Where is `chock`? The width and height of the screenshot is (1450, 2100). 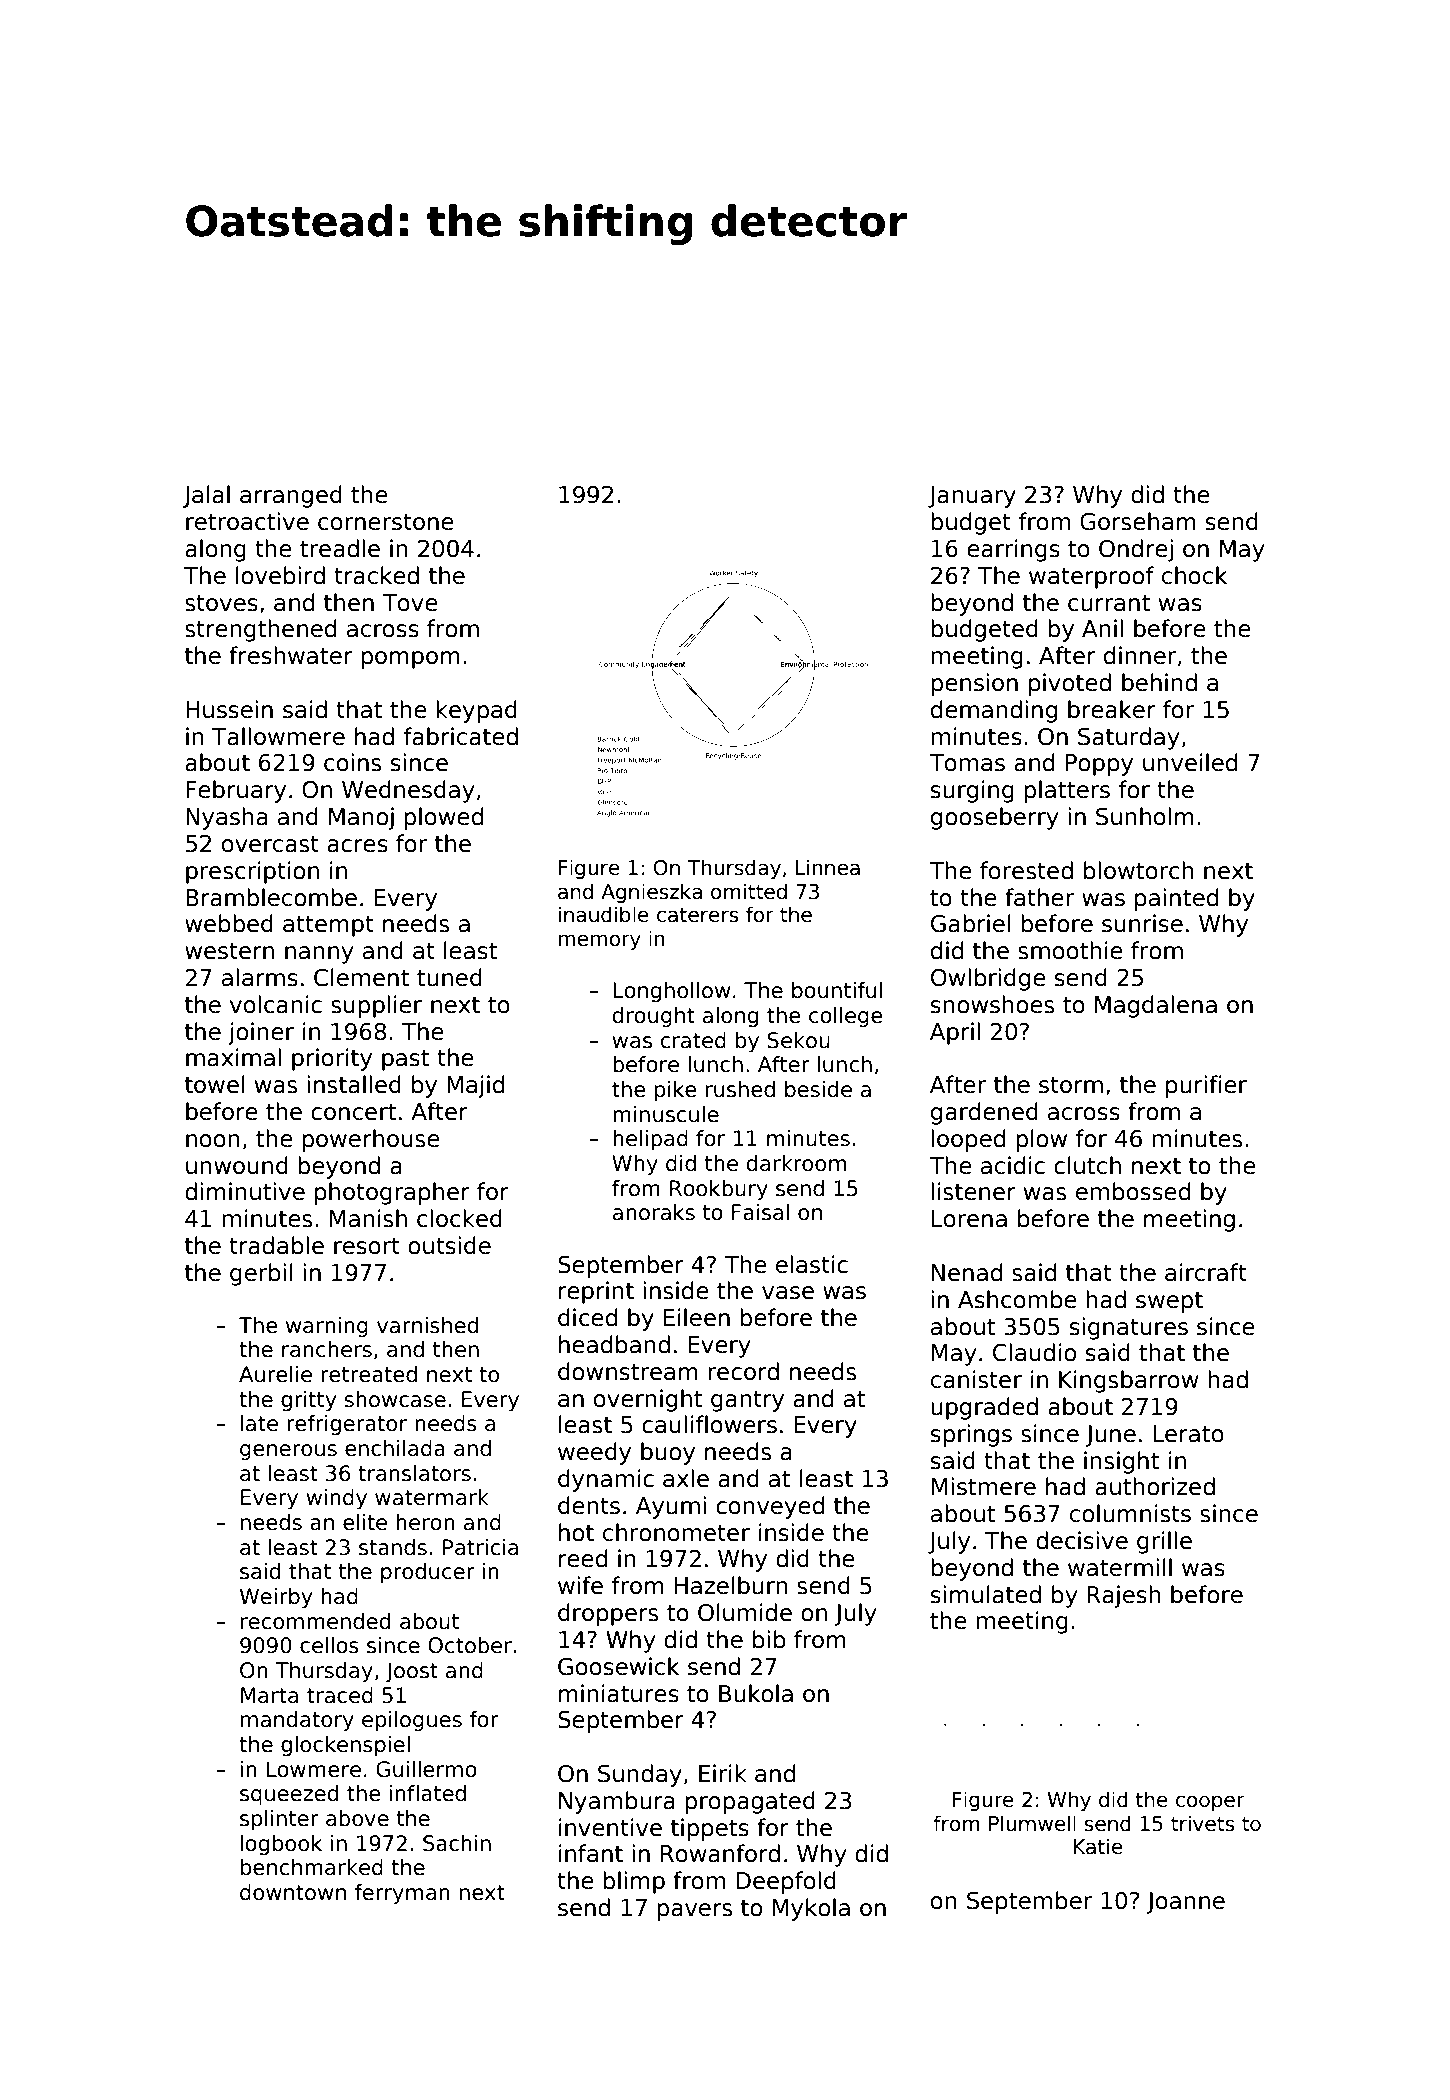 chock is located at coordinates (1194, 575).
